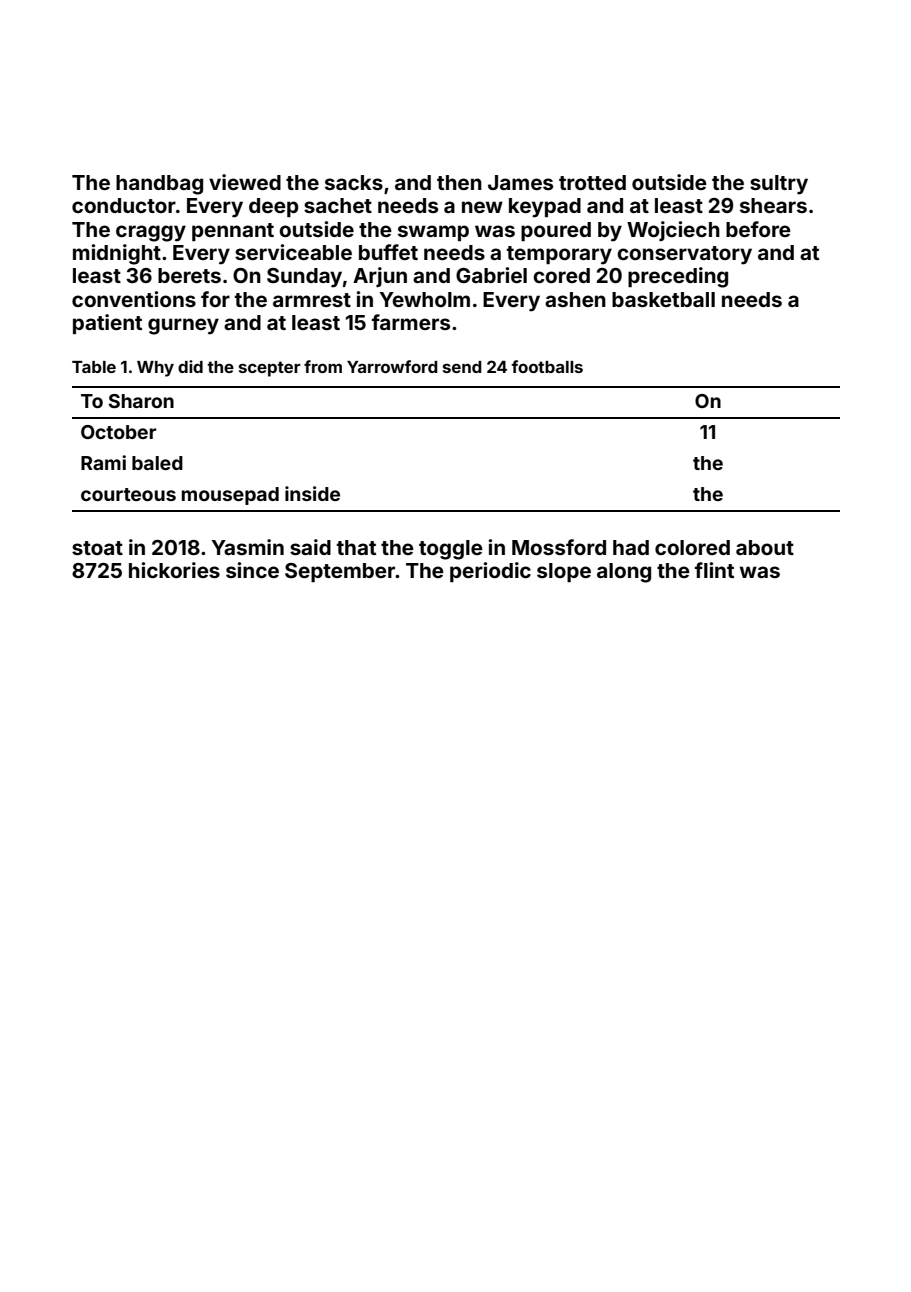 This screenshot has height=1292, width=911. What do you see at coordinates (392, 366) in the screenshot?
I see `Yarrowford` at bounding box center [392, 366].
